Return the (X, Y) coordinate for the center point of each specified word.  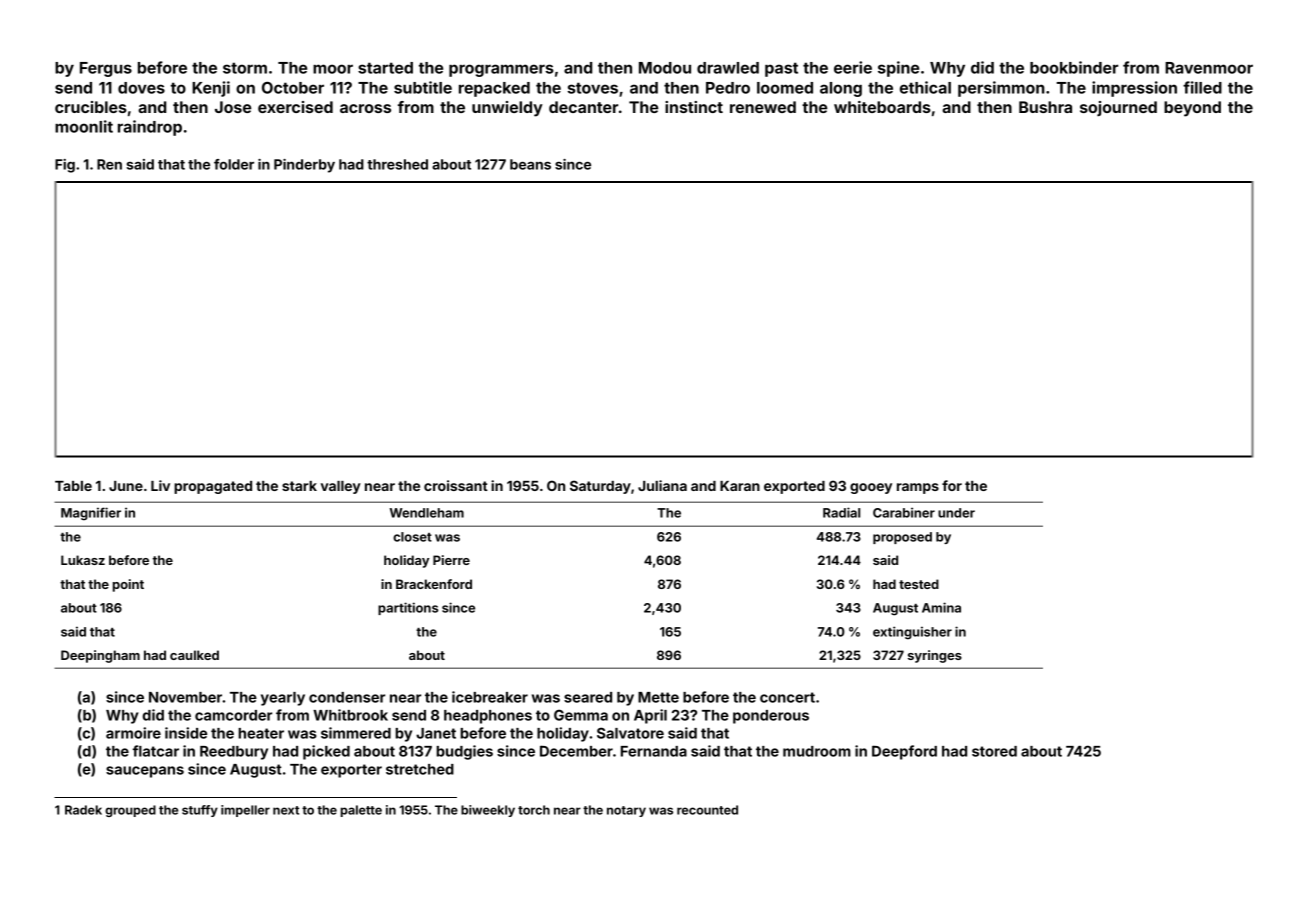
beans (530, 164)
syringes (935, 656)
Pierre (451, 560)
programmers (501, 70)
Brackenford (434, 584)
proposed (902, 538)
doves (141, 88)
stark (299, 486)
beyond (1192, 109)
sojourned (1118, 108)
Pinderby (304, 166)
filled (1202, 87)
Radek (83, 810)
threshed (397, 164)
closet (412, 537)
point (128, 585)
